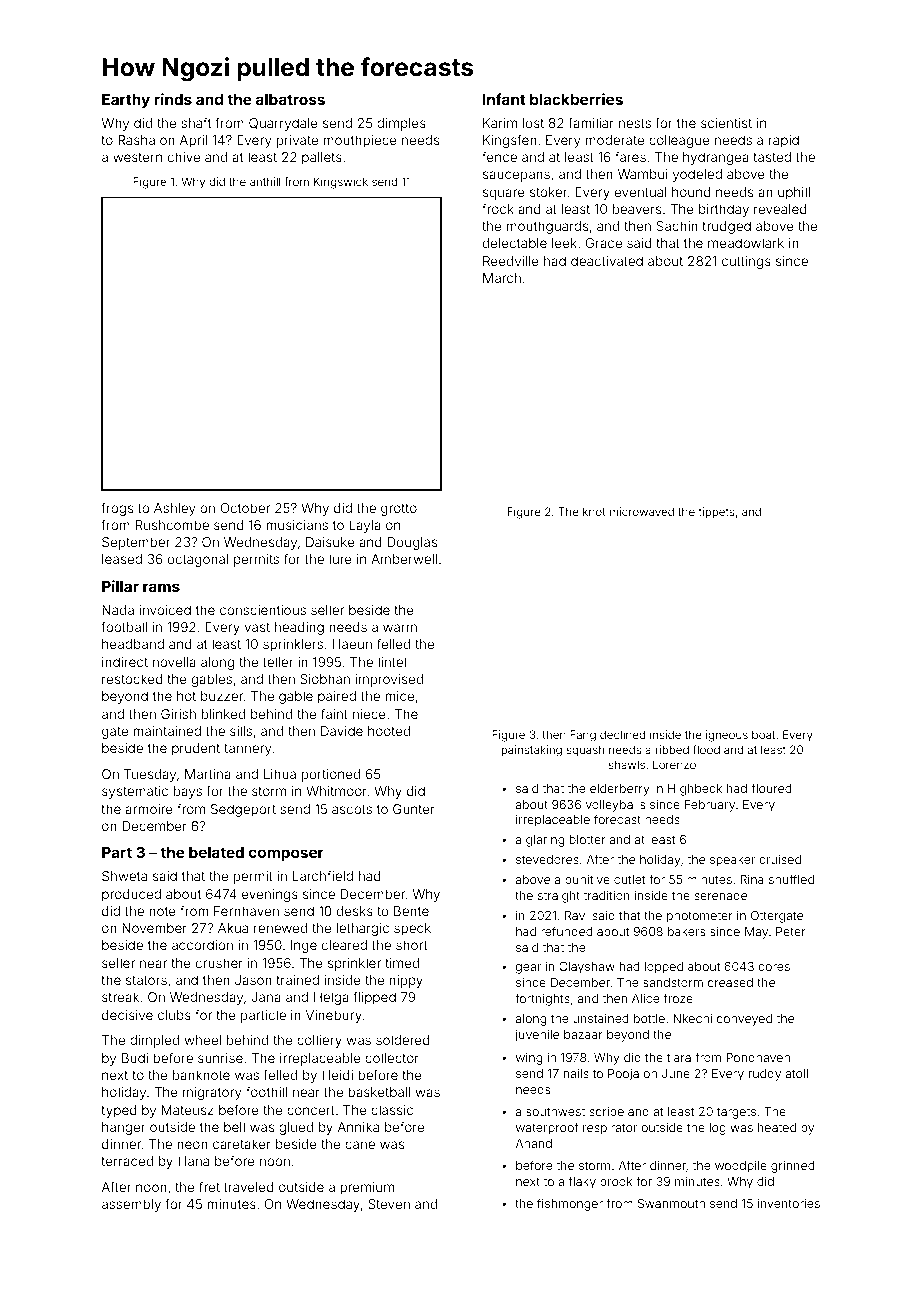 Image resolution: width=924 pixels, height=1308 pixels. Describe the element at coordinates (399, 510) in the document. I see `grotto` at that location.
